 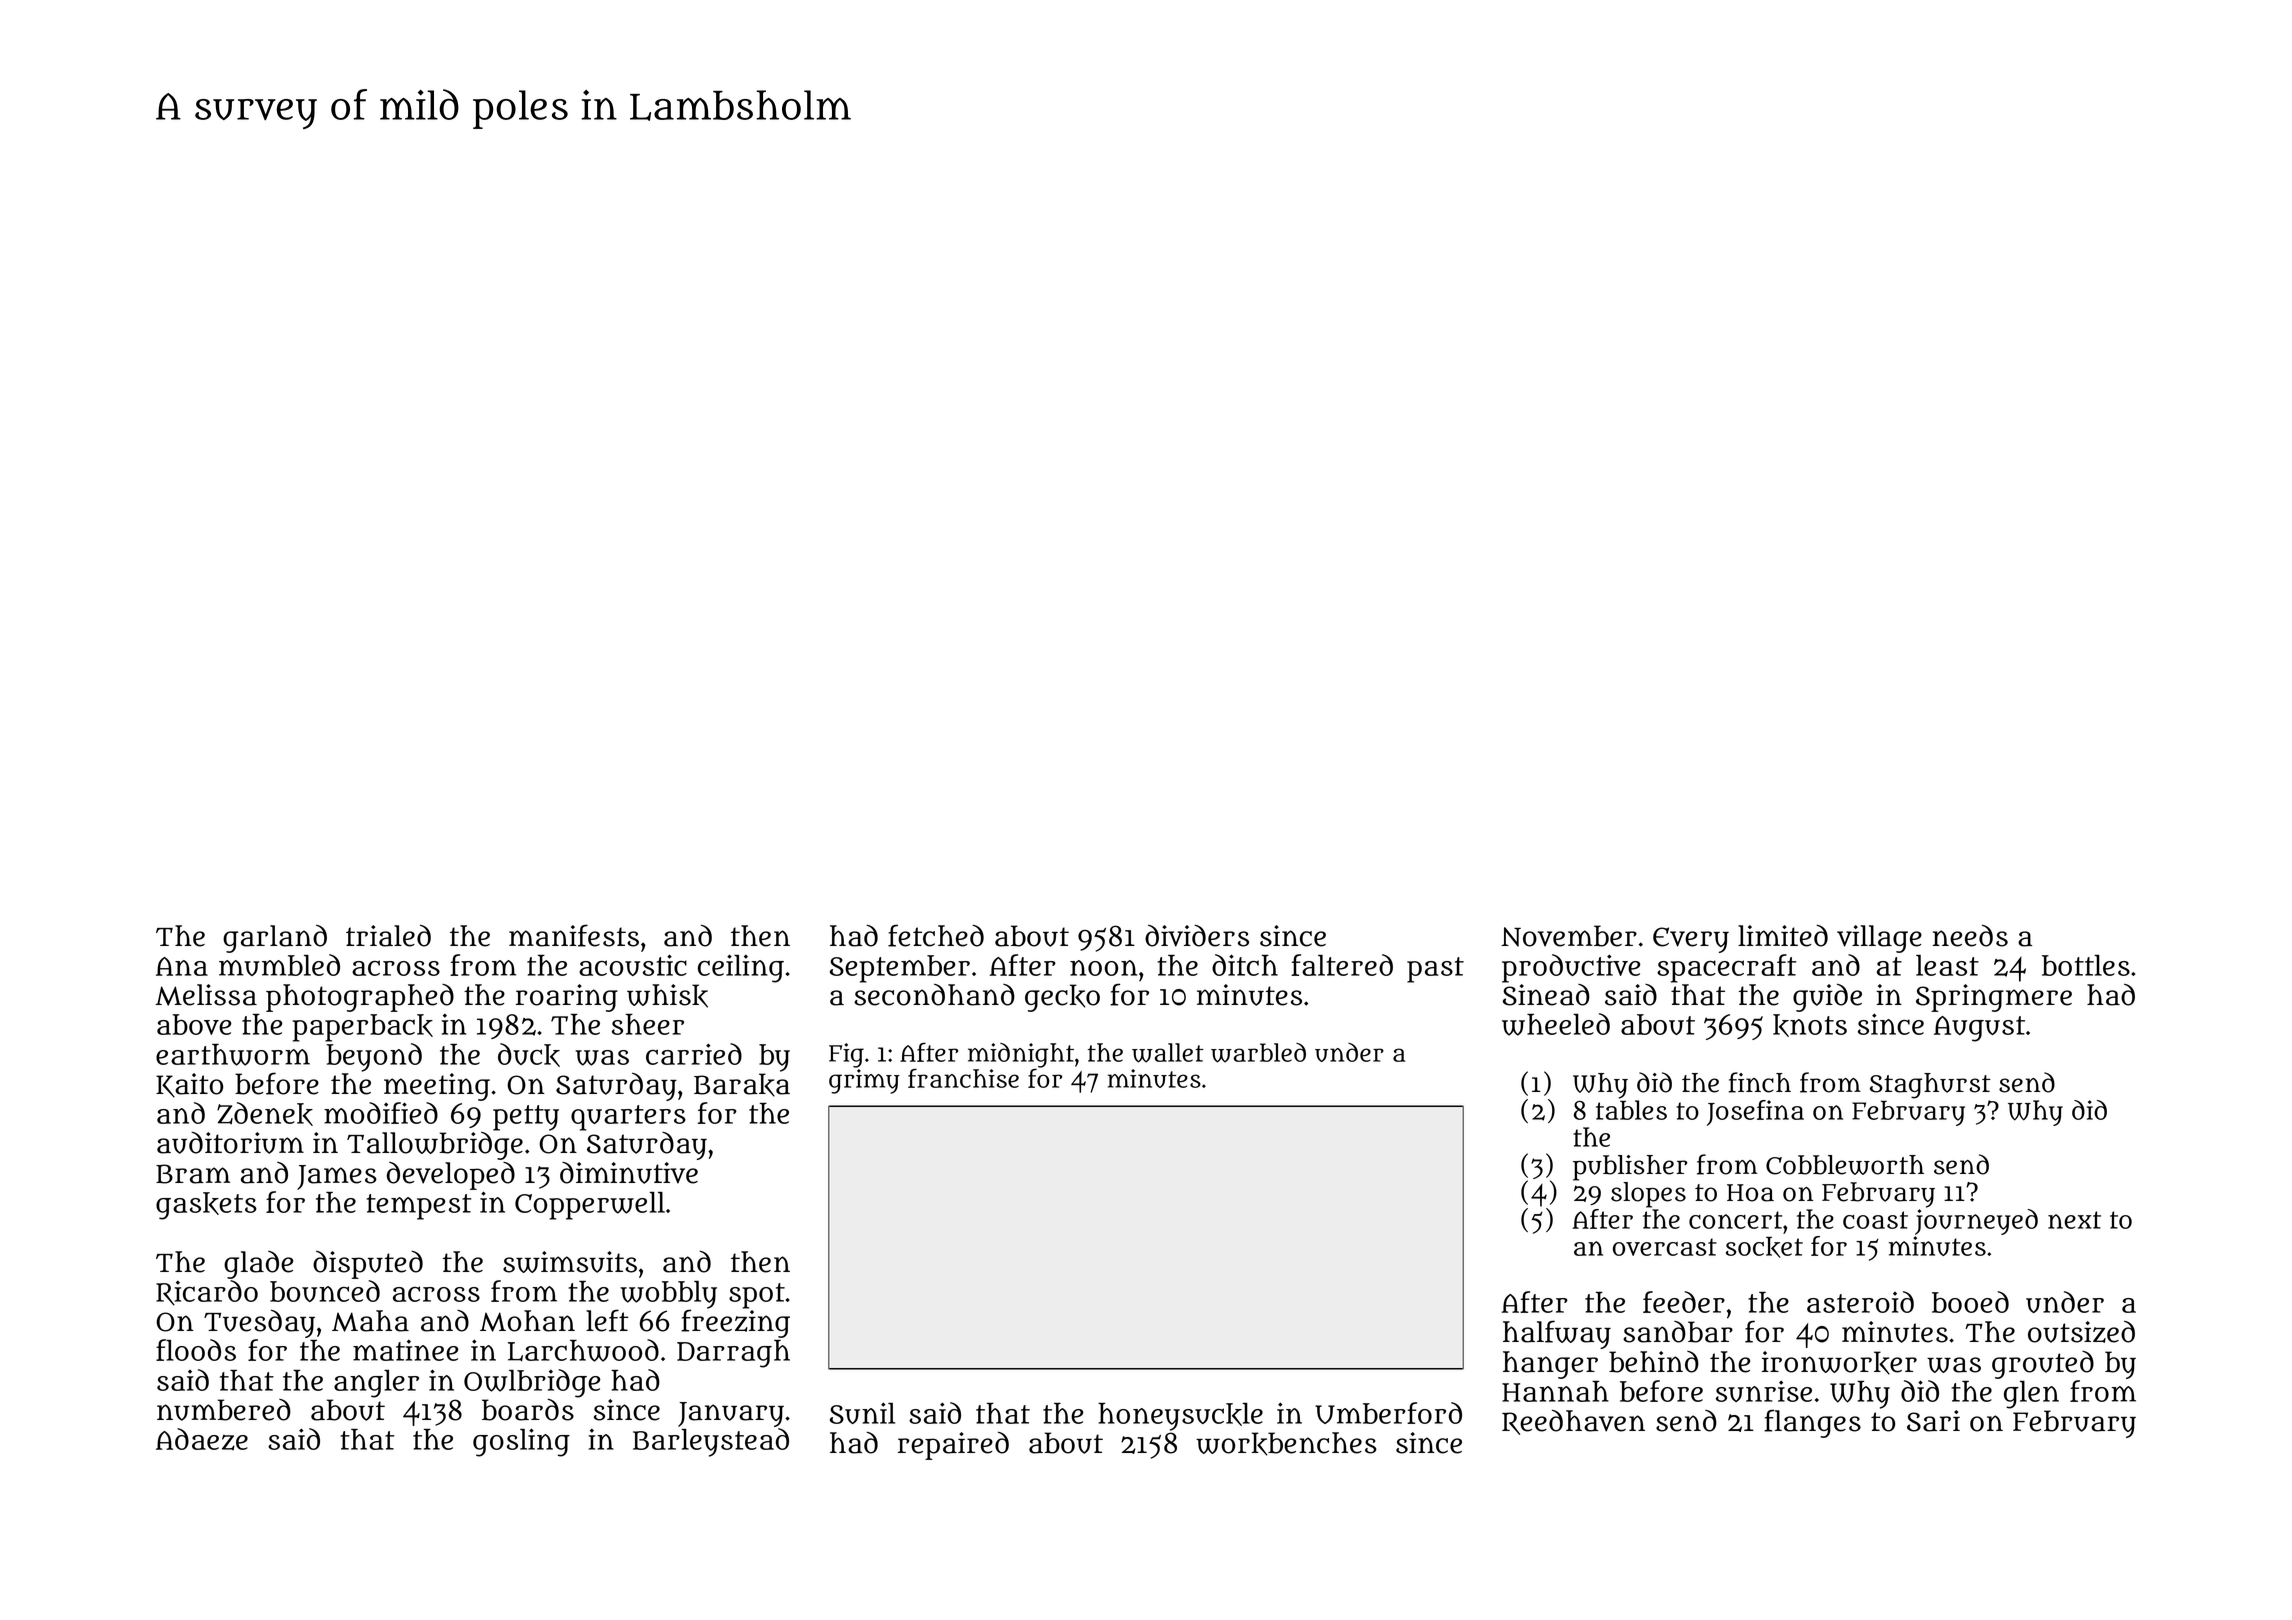 I want to click on garland, so click(x=275, y=939).
